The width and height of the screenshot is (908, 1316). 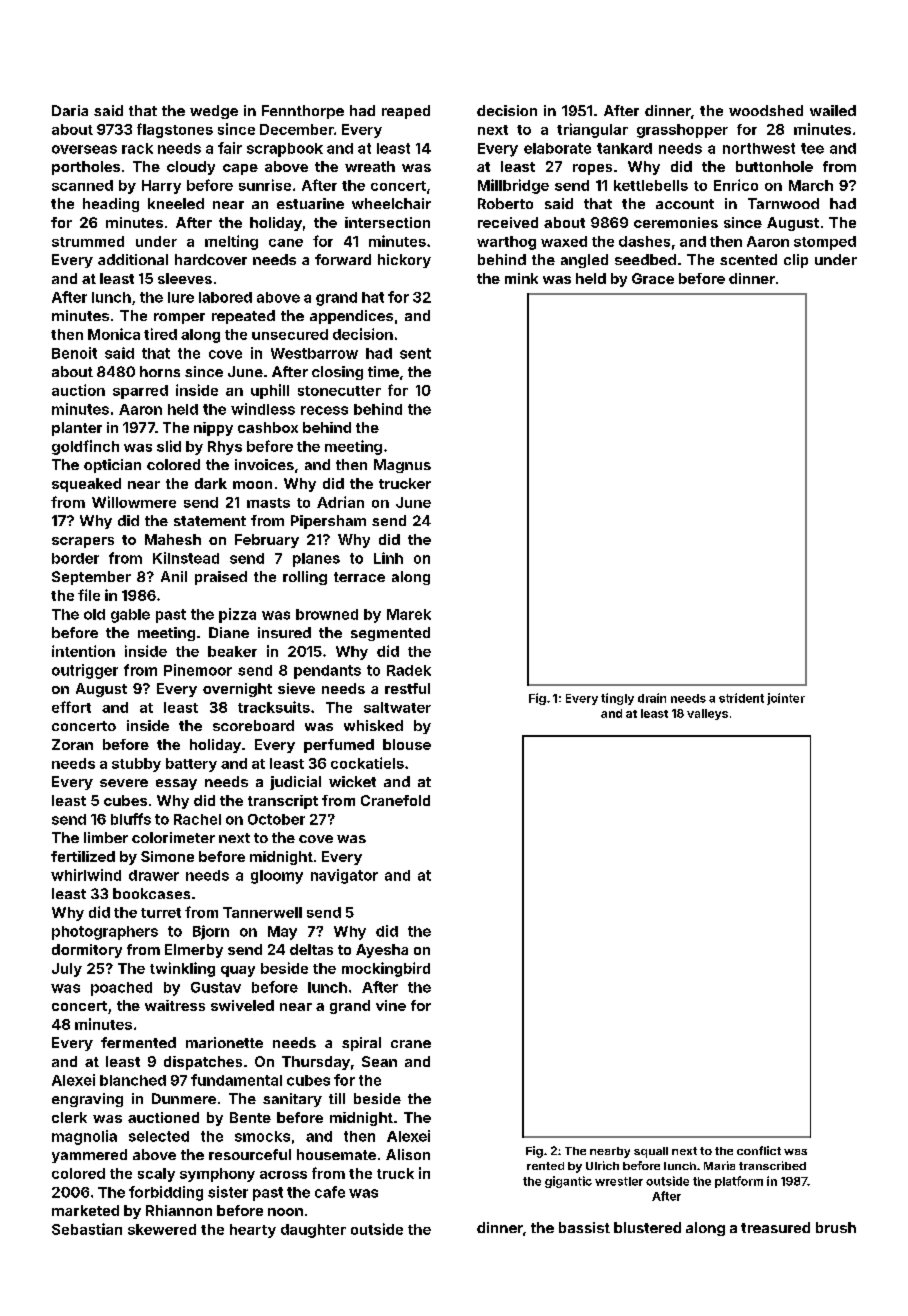 I want to click on fertilized, so click(x=83, y=856).
